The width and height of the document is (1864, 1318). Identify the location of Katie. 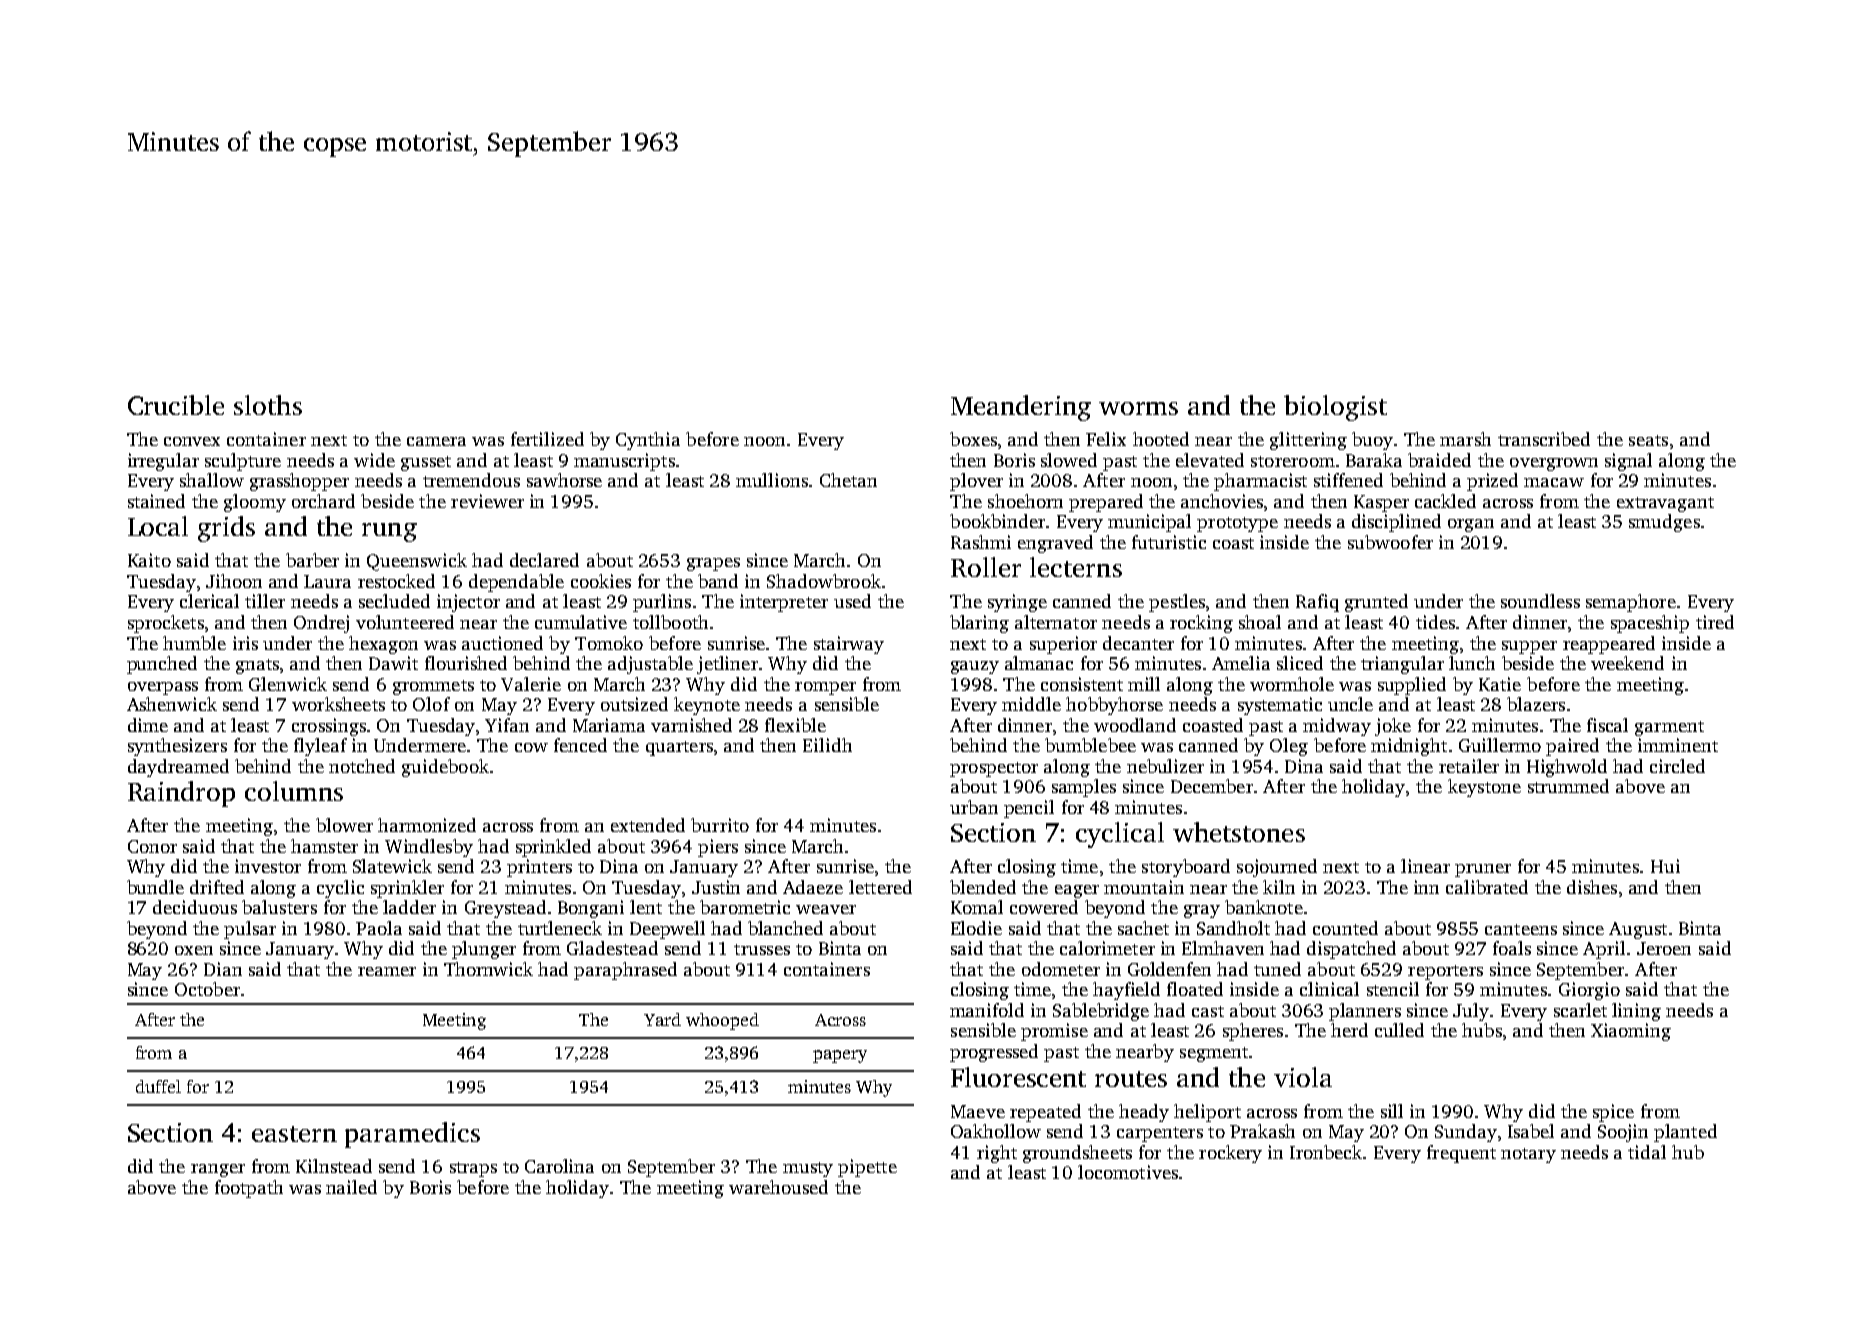
(1500, 684).
